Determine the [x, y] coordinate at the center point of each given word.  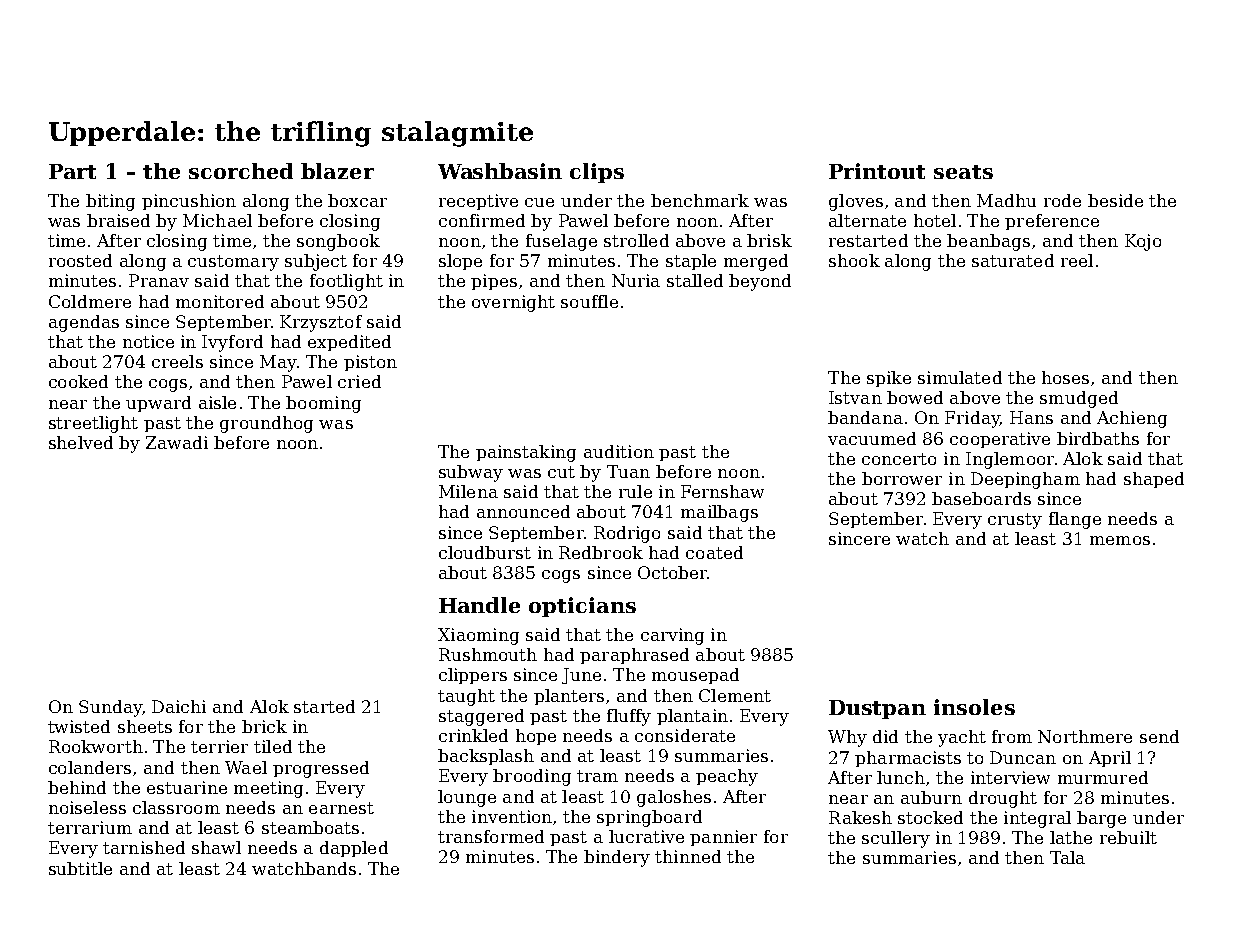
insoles [974, 707]
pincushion [189, 202]
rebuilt [1128, 837]
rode [1062, 200]
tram [597, 776]
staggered [481, 717]
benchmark [700, 200]
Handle [479, 605]
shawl [216, 847]
